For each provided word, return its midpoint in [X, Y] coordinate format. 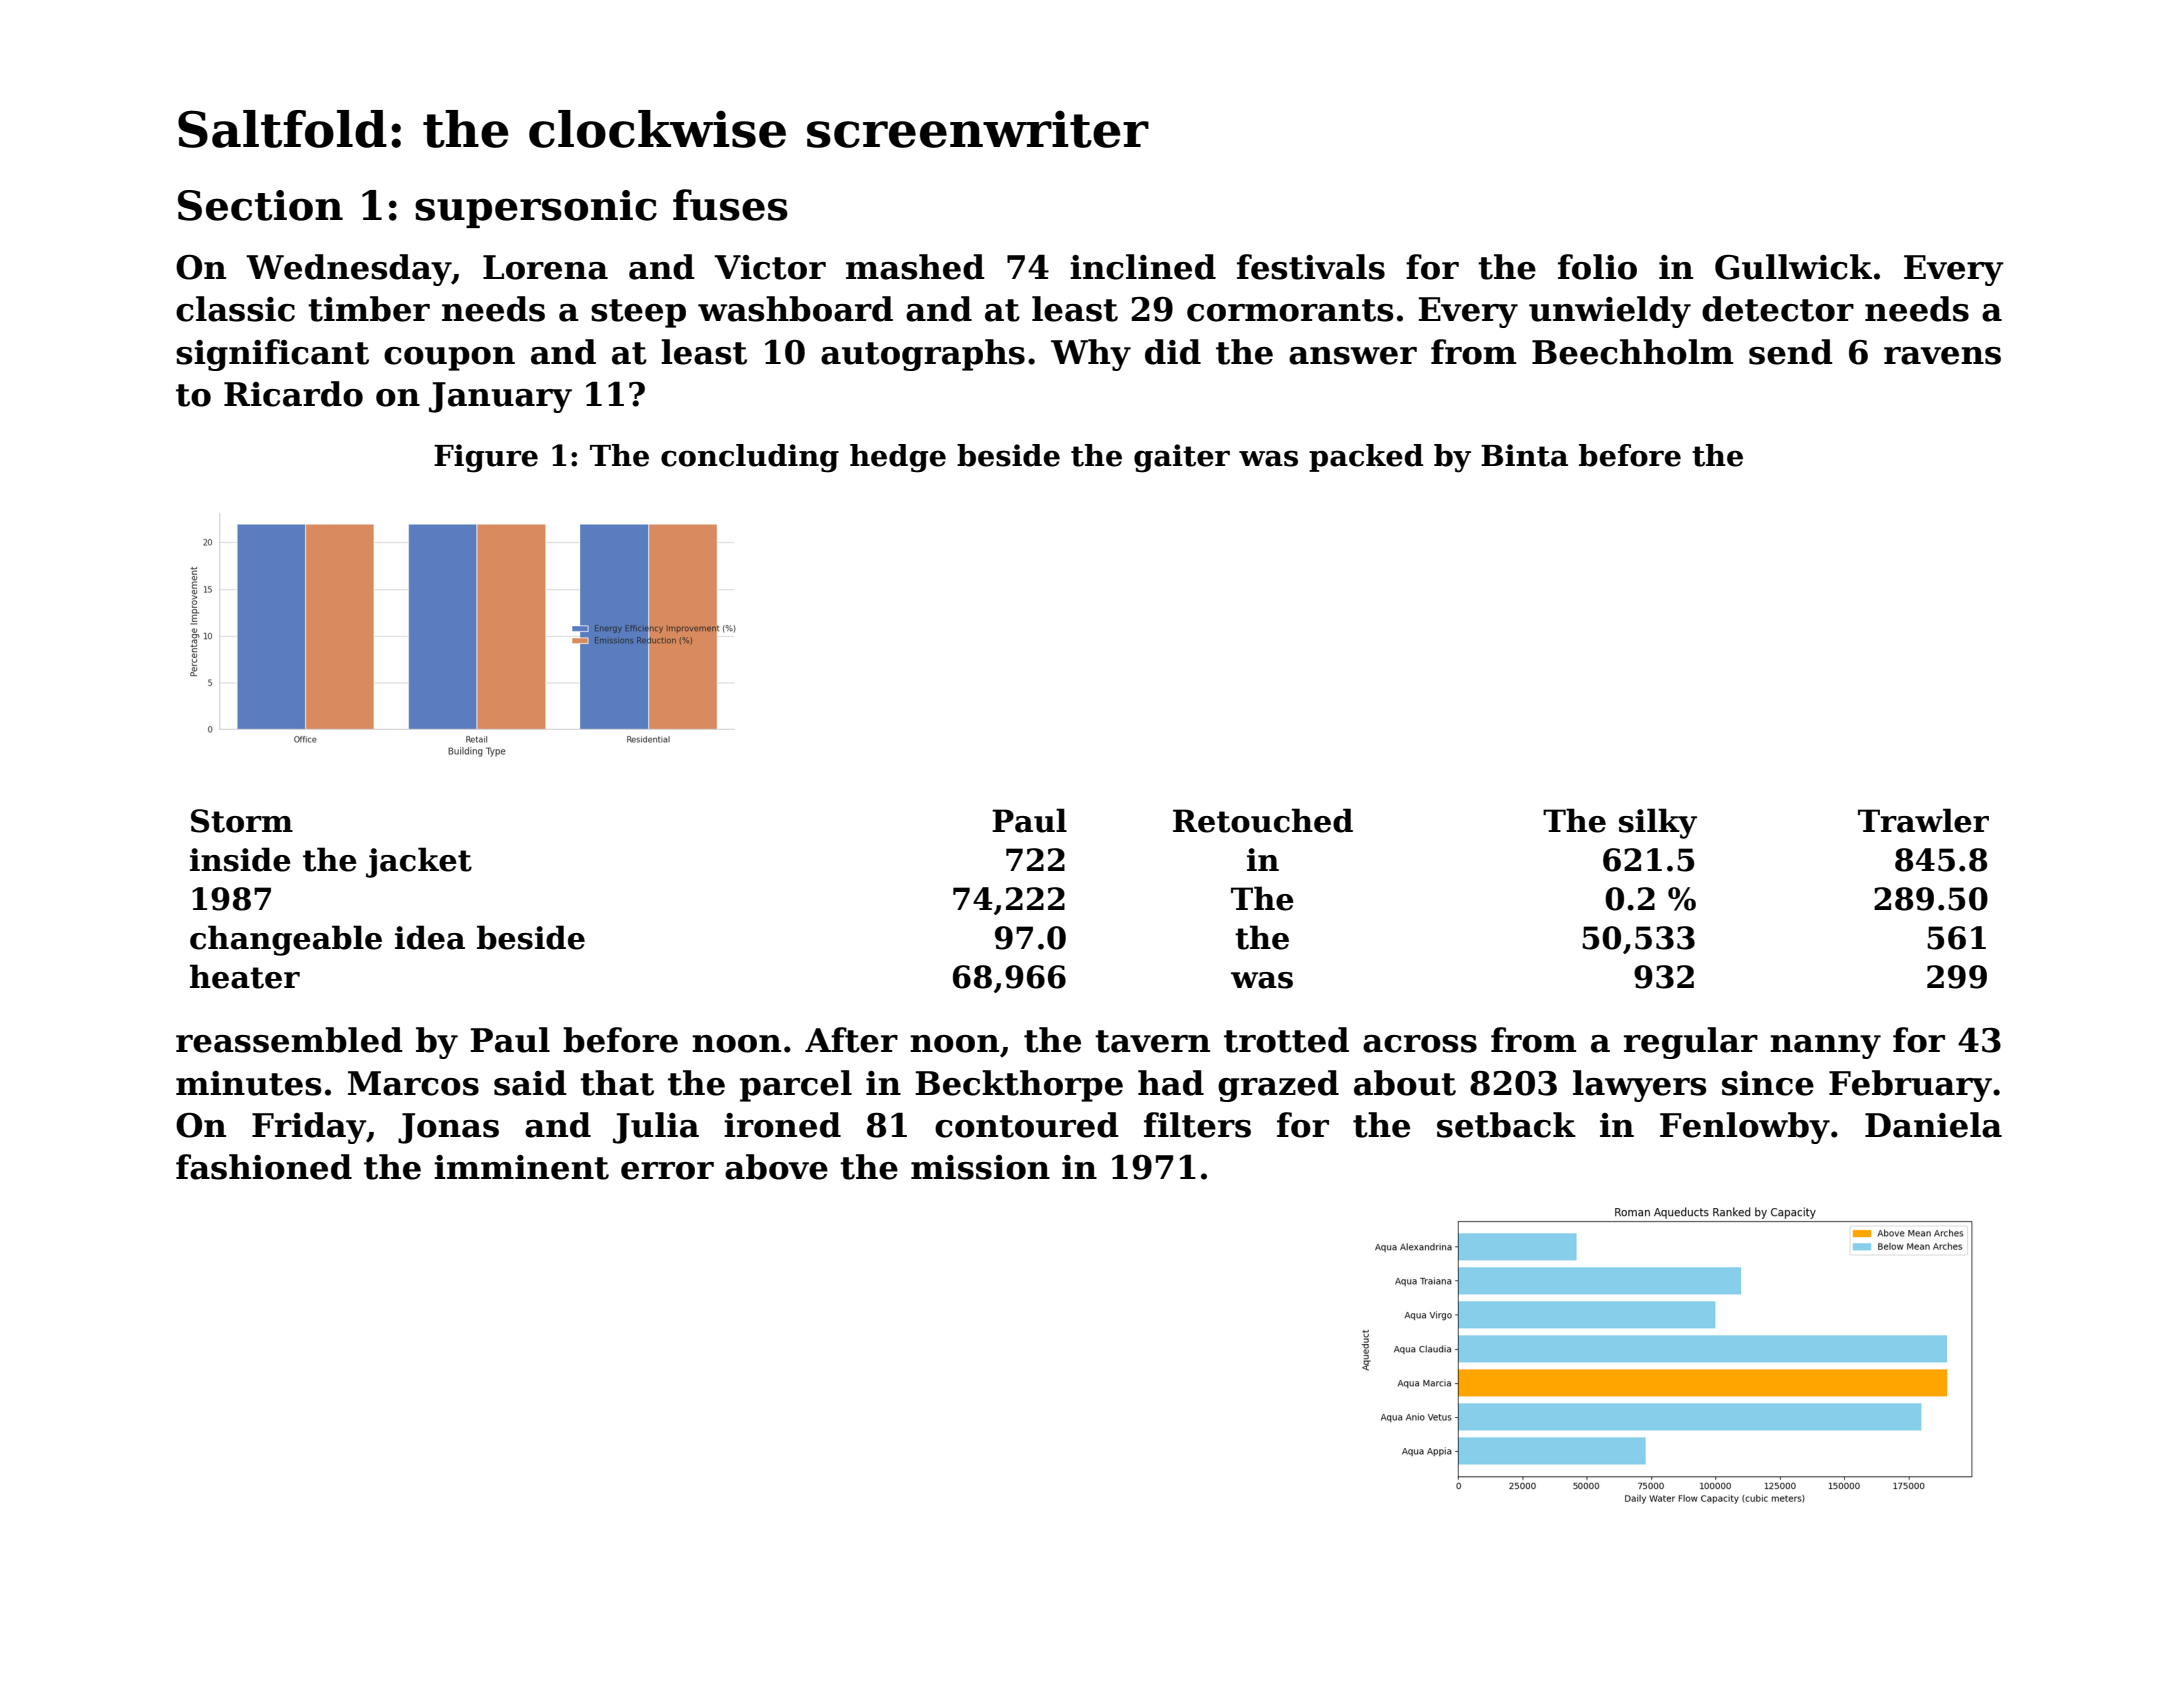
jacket [419, 862]
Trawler [1923, 820]
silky [1658, 823]
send [1791, 352]
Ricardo [293, 394]
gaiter [1182, 458]
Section [260, 205]
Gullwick [1793, 267]
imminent [521, 1167]
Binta [1524, 455]
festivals [1311, 267]
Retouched [1263, 820]
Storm [242, 821]
